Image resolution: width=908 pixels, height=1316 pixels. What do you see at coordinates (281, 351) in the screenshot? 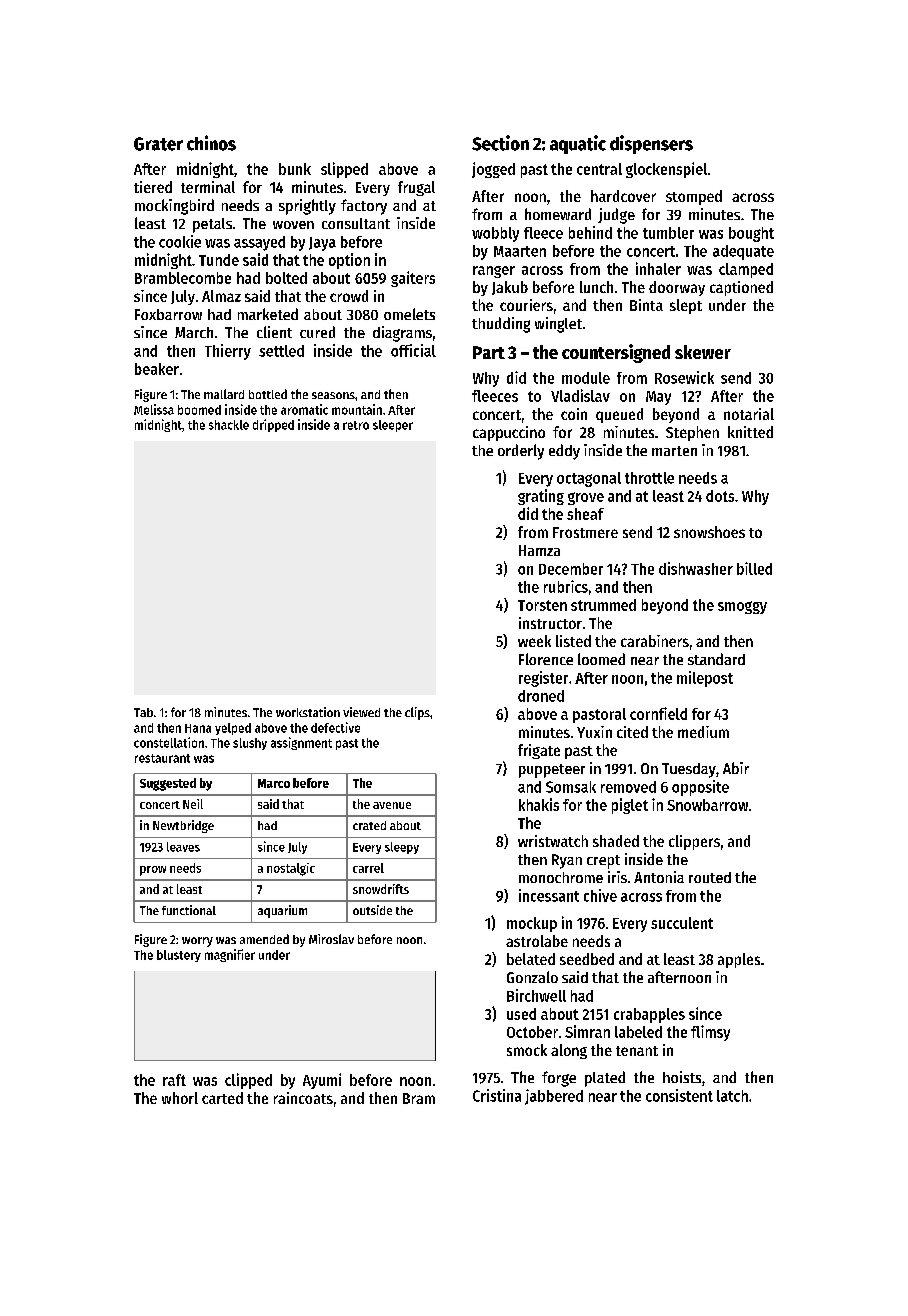
I see `settled` at bounding box center [281, 351].
